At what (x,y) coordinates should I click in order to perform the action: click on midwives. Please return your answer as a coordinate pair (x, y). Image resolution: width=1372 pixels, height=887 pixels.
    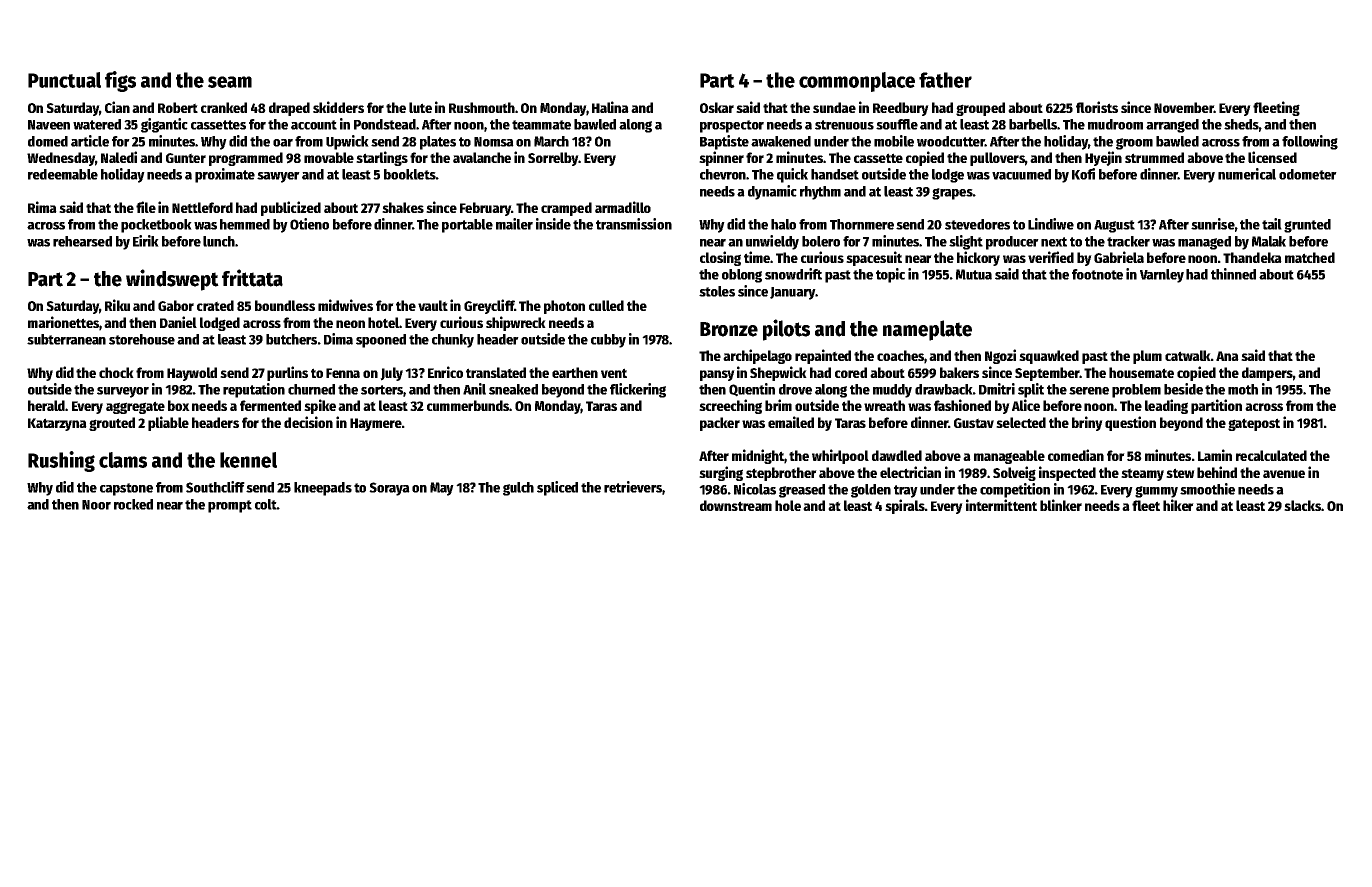
    Looking at the image, I should click on (345, 305).
